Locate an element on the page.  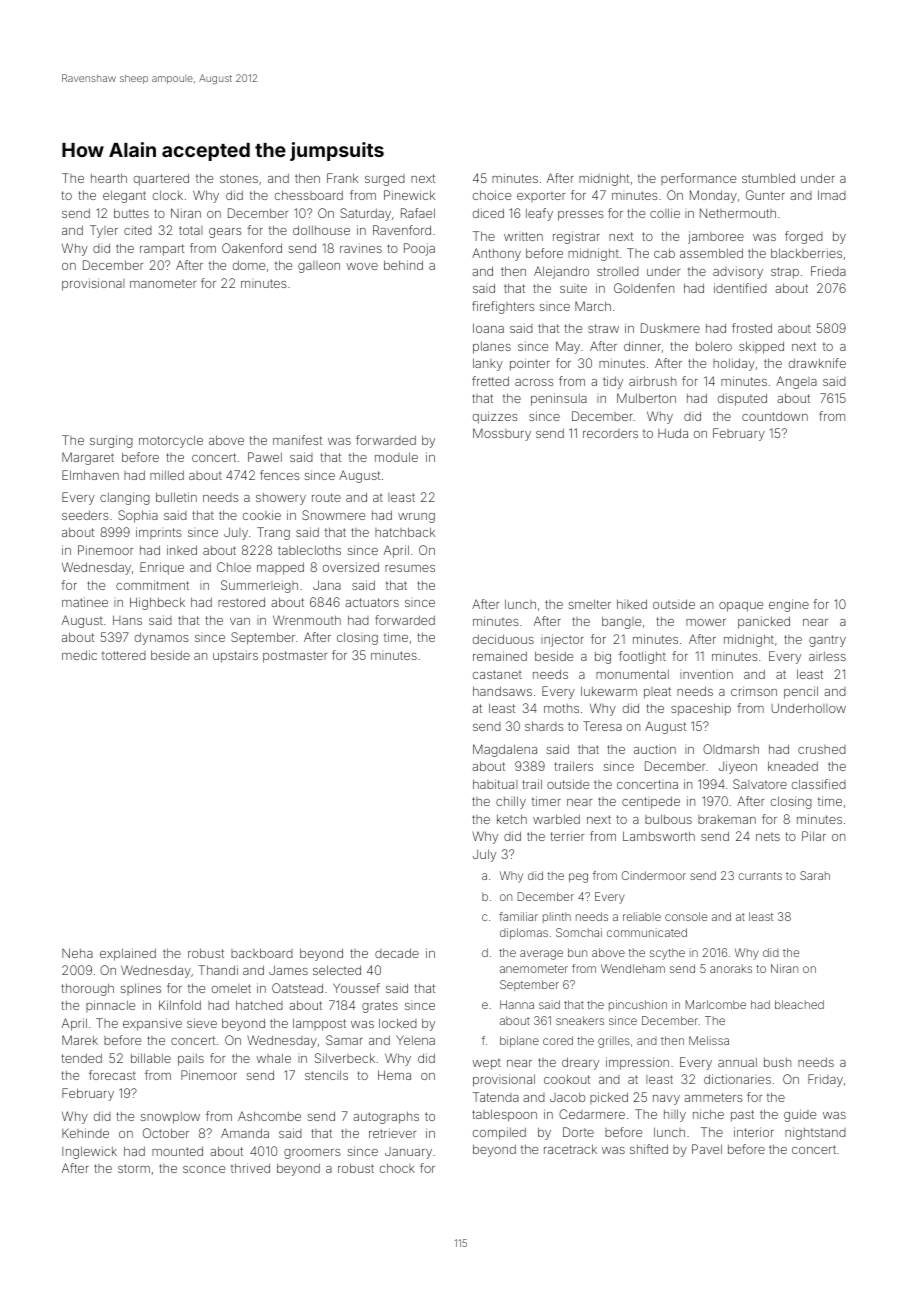
pails is located at coordinates (191, 1059).
